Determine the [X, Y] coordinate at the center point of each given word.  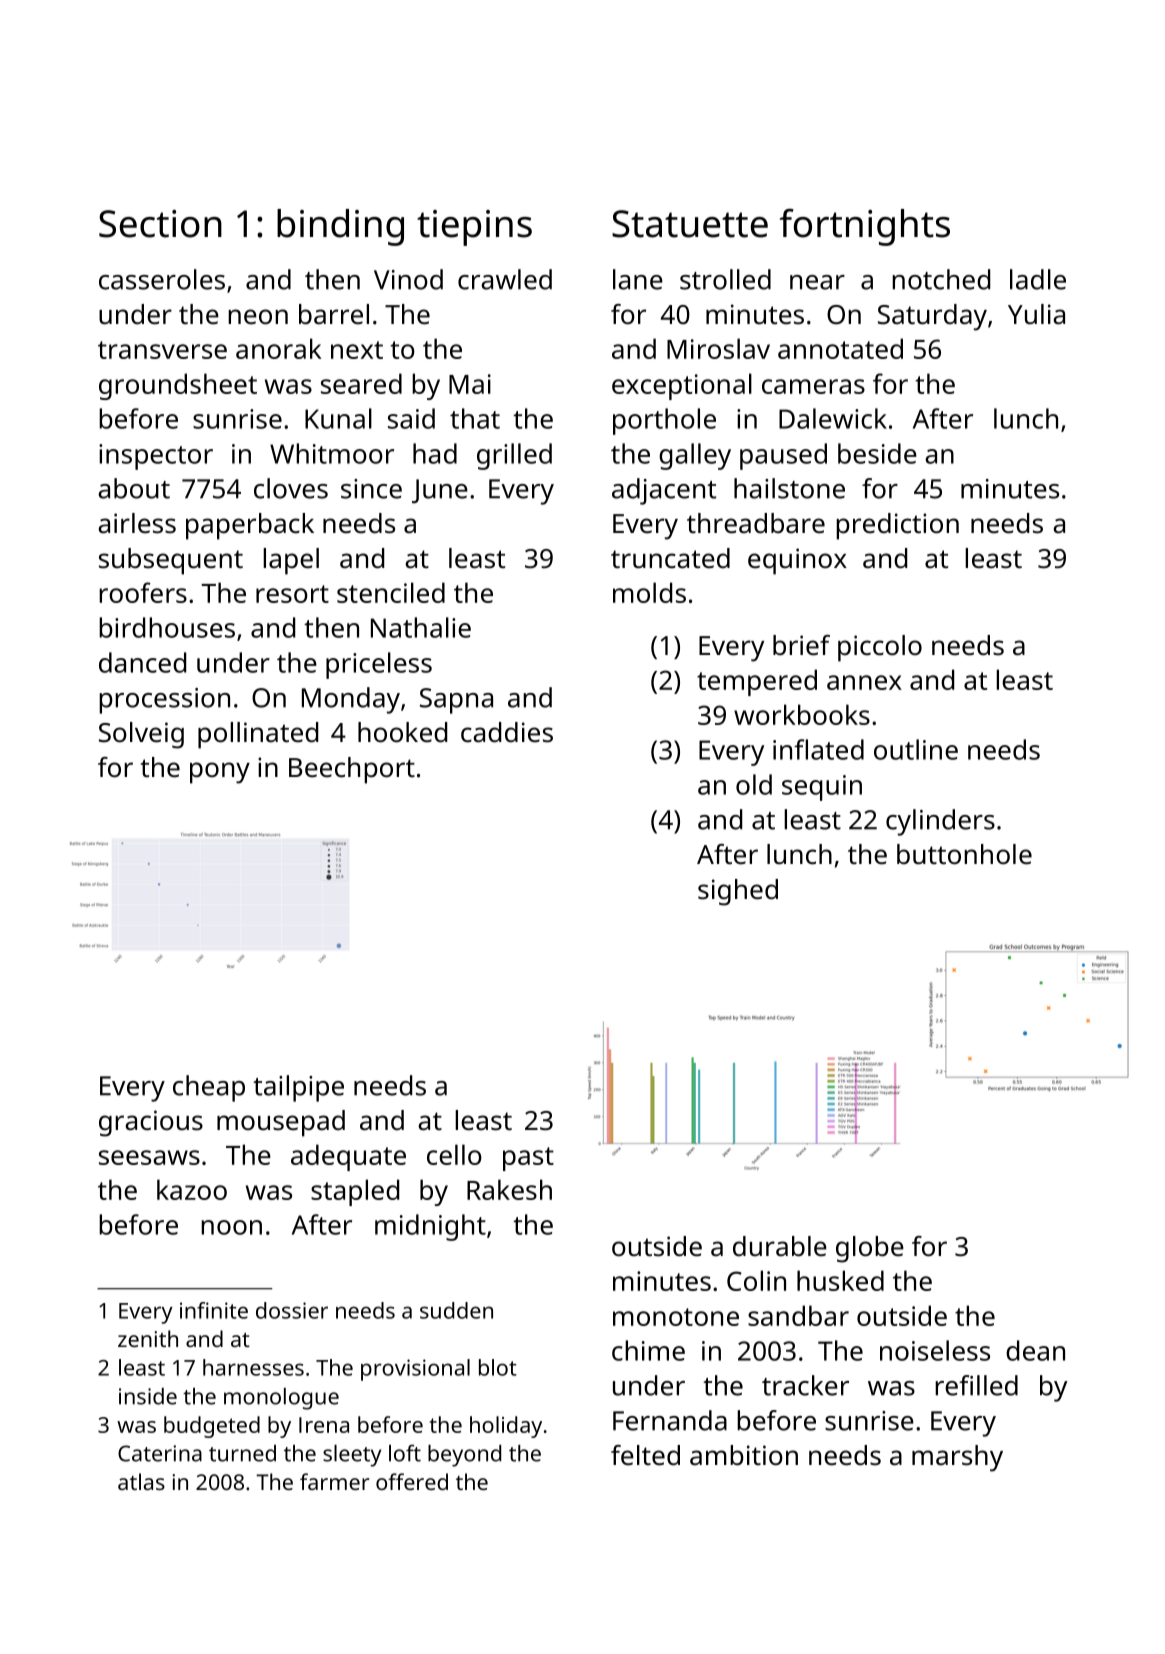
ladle [1038, 279]
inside [148, 1396]
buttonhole [964, 854]
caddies [507, 732]
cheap [209, 1088]
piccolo [880, 648]
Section [160, 224]
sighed [738, 892]
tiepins [474, 228]
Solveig [141, 735]
